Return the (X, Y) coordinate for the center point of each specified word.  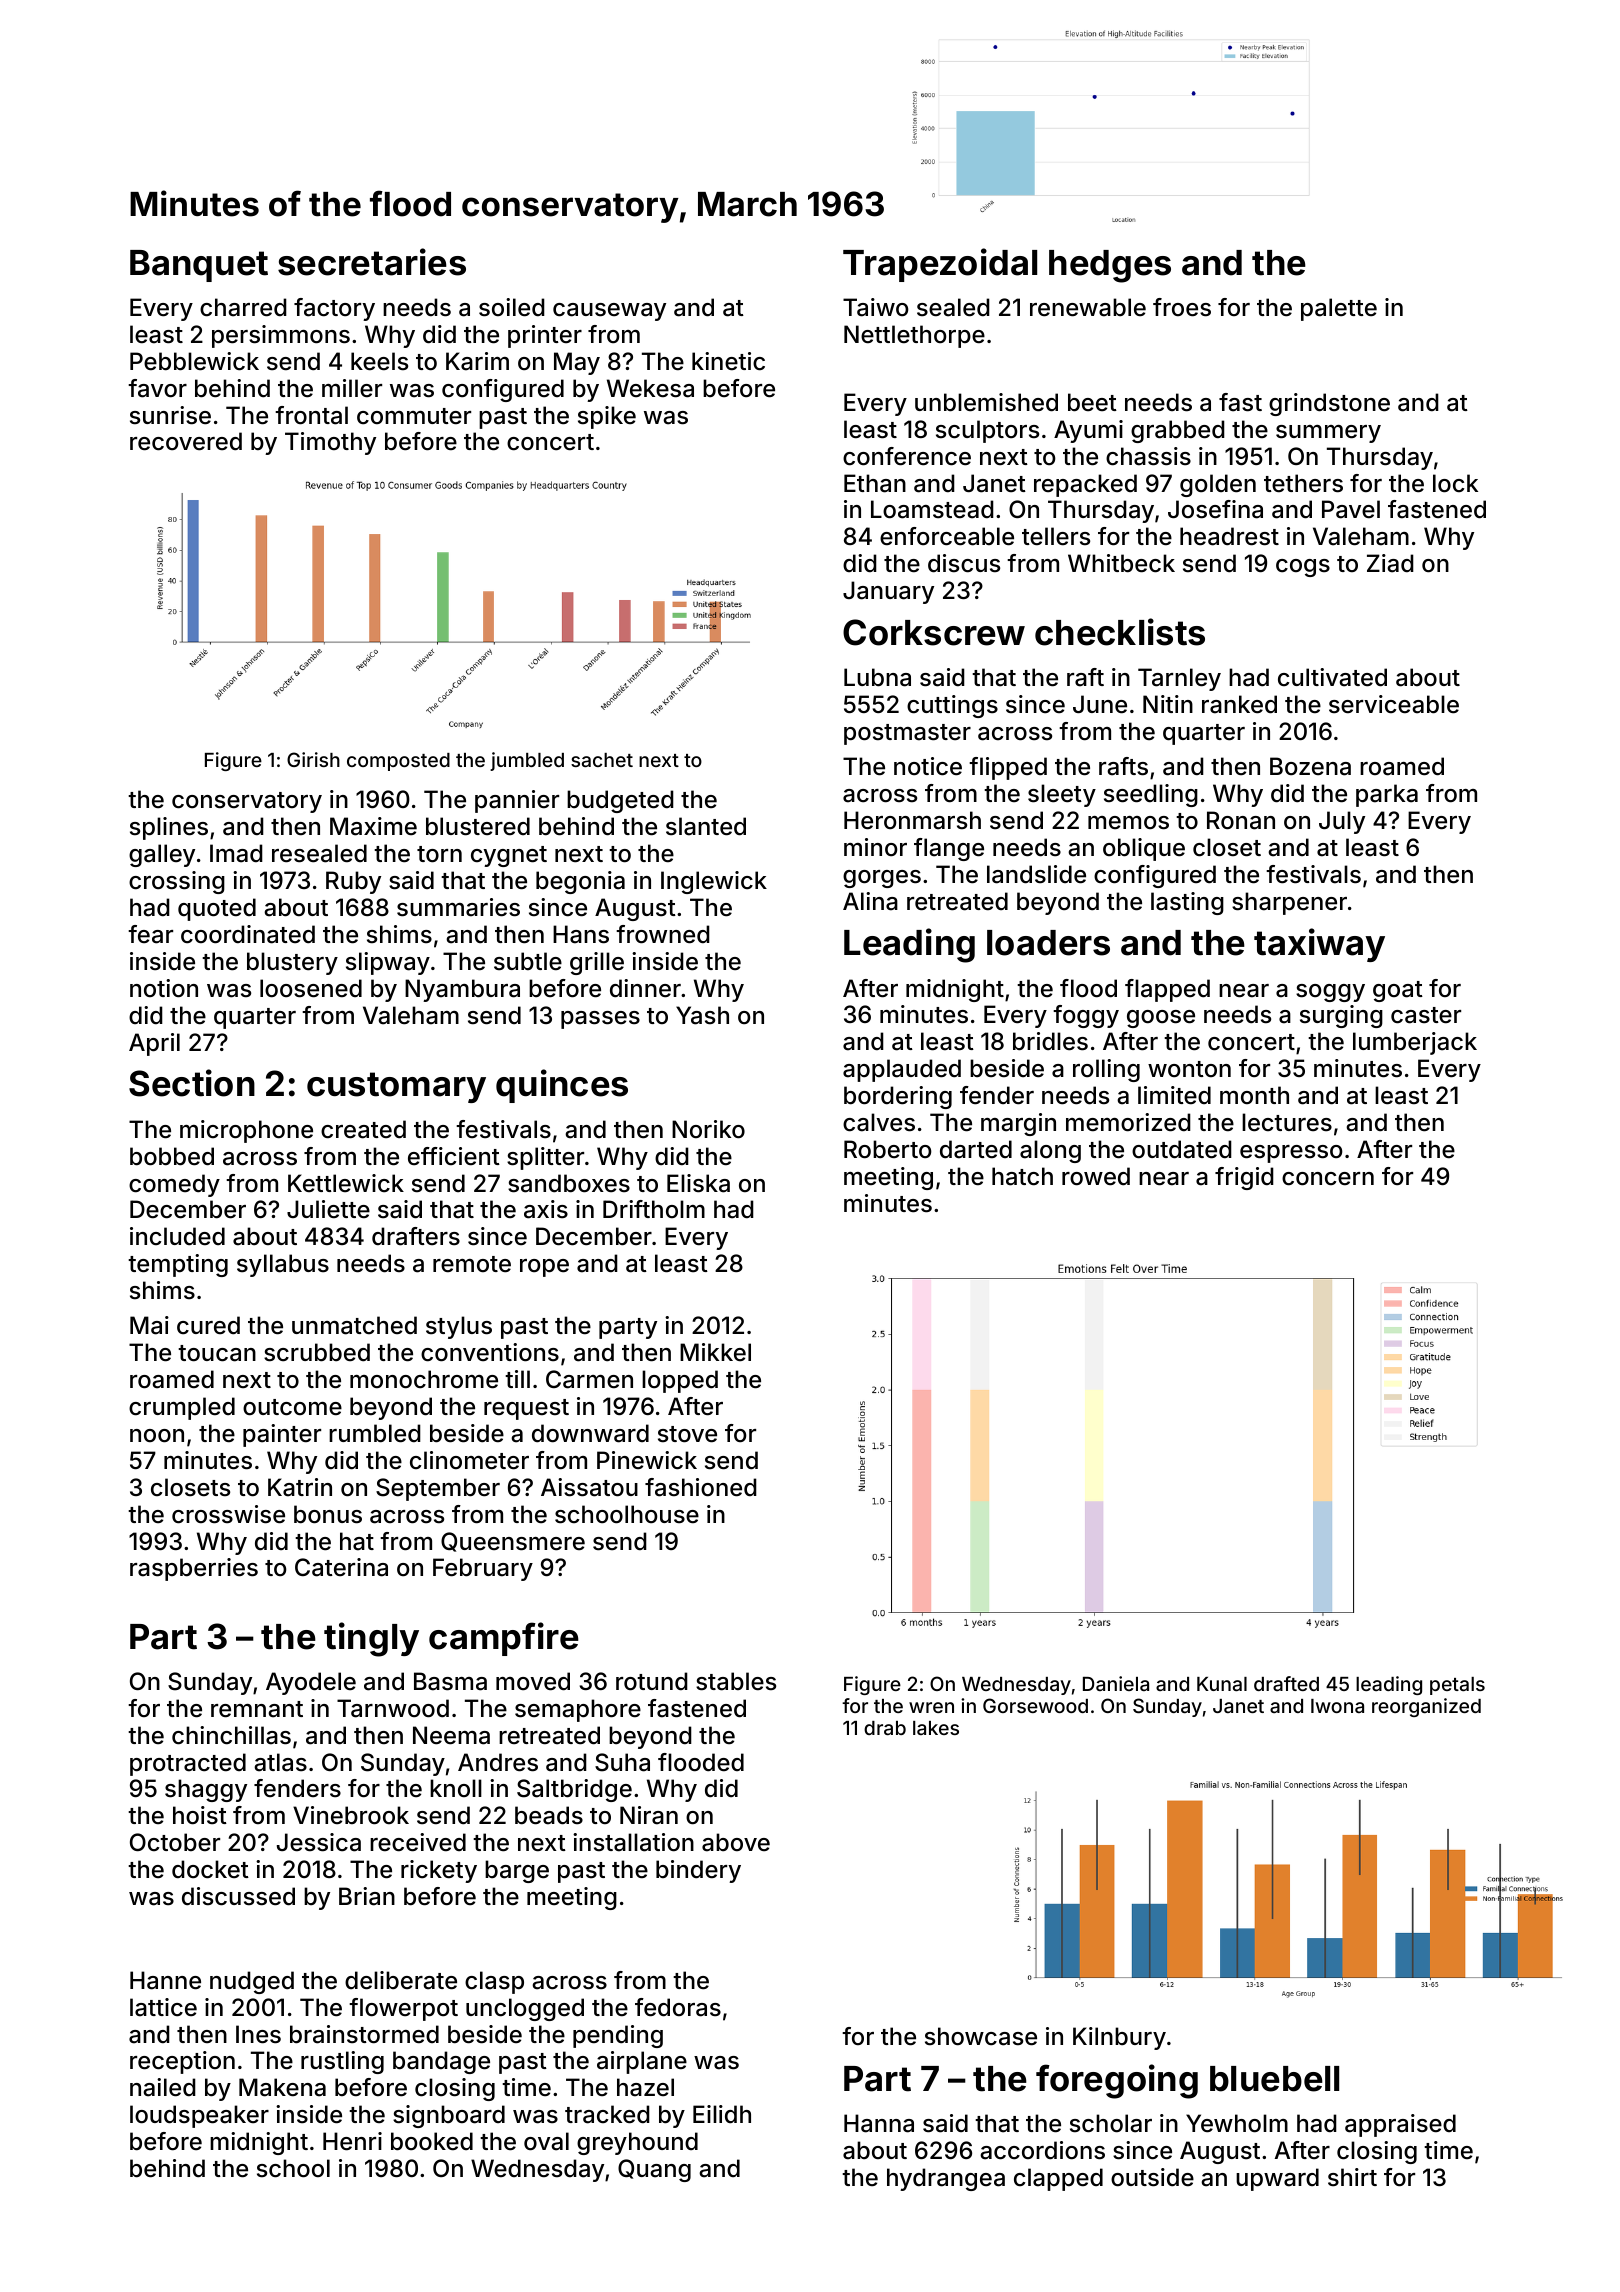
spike (607, 417)
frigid (1244, 1178)
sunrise (170, 415)
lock (1455, 483)
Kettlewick (346, 1183)
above (736, 1842)
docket (210, 1869)
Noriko (708, 1129)
